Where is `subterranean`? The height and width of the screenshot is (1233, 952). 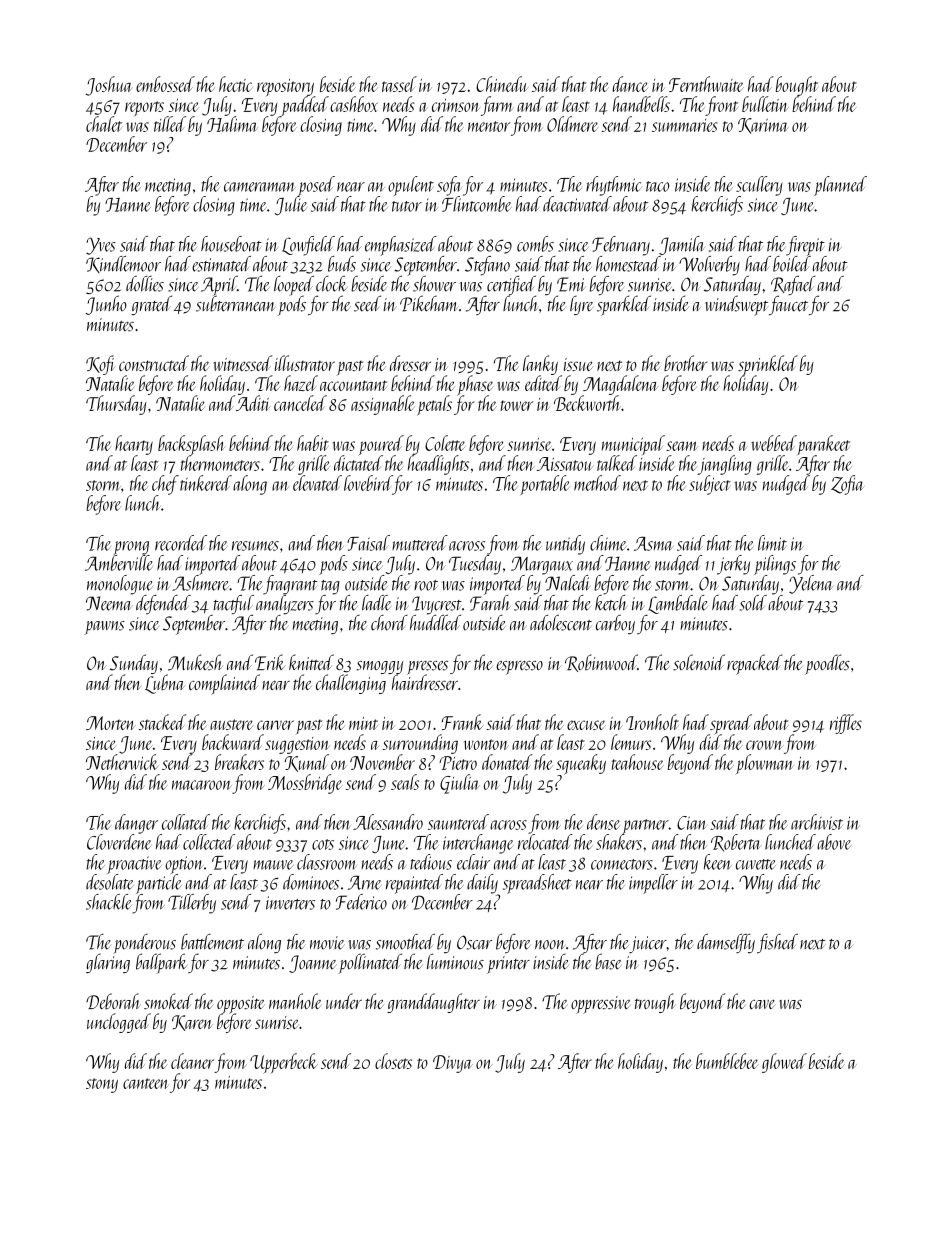 subterranean is located at coordinates (235, 304).
